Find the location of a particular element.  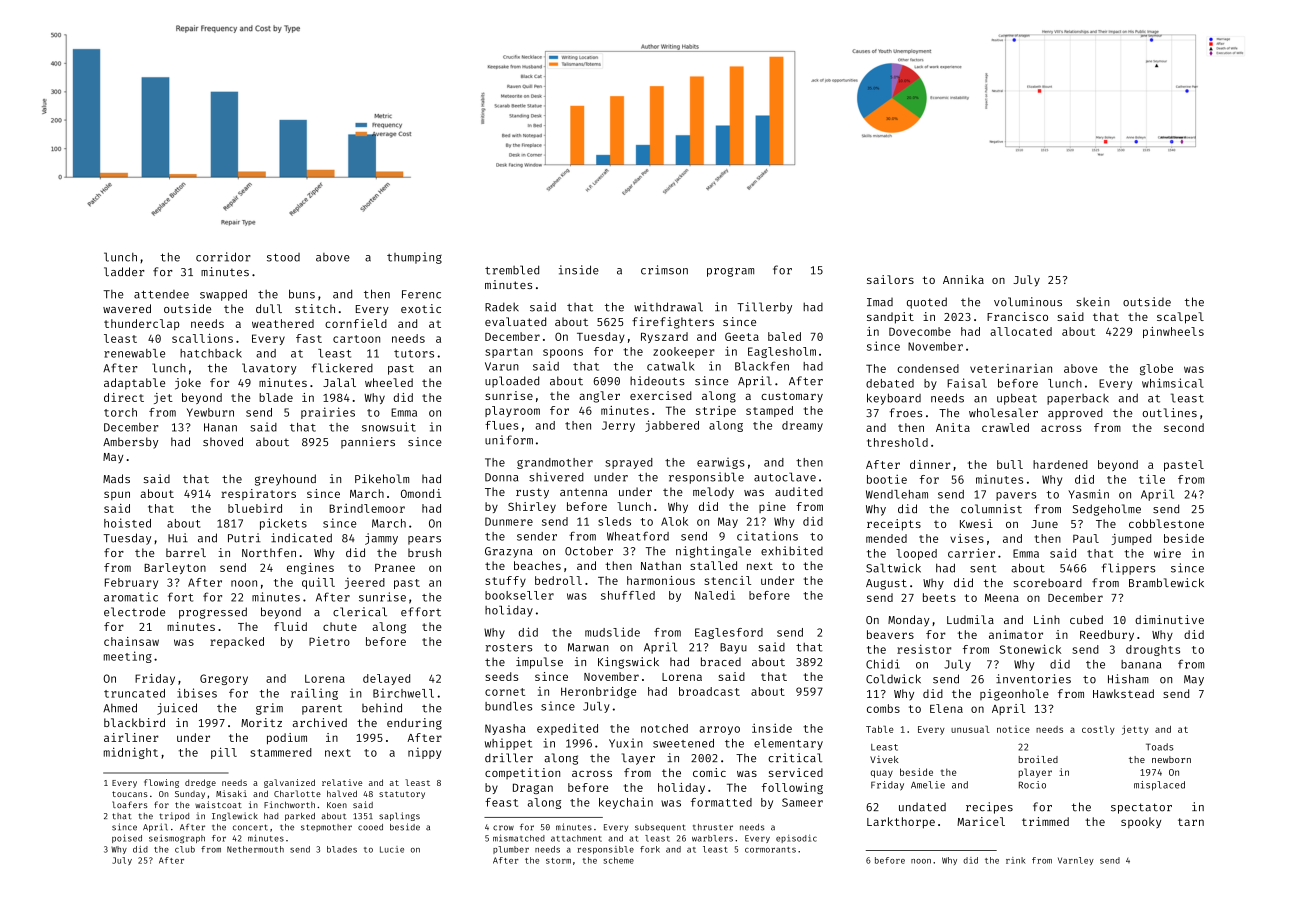

dinner is located at coordinates (930, 464).
